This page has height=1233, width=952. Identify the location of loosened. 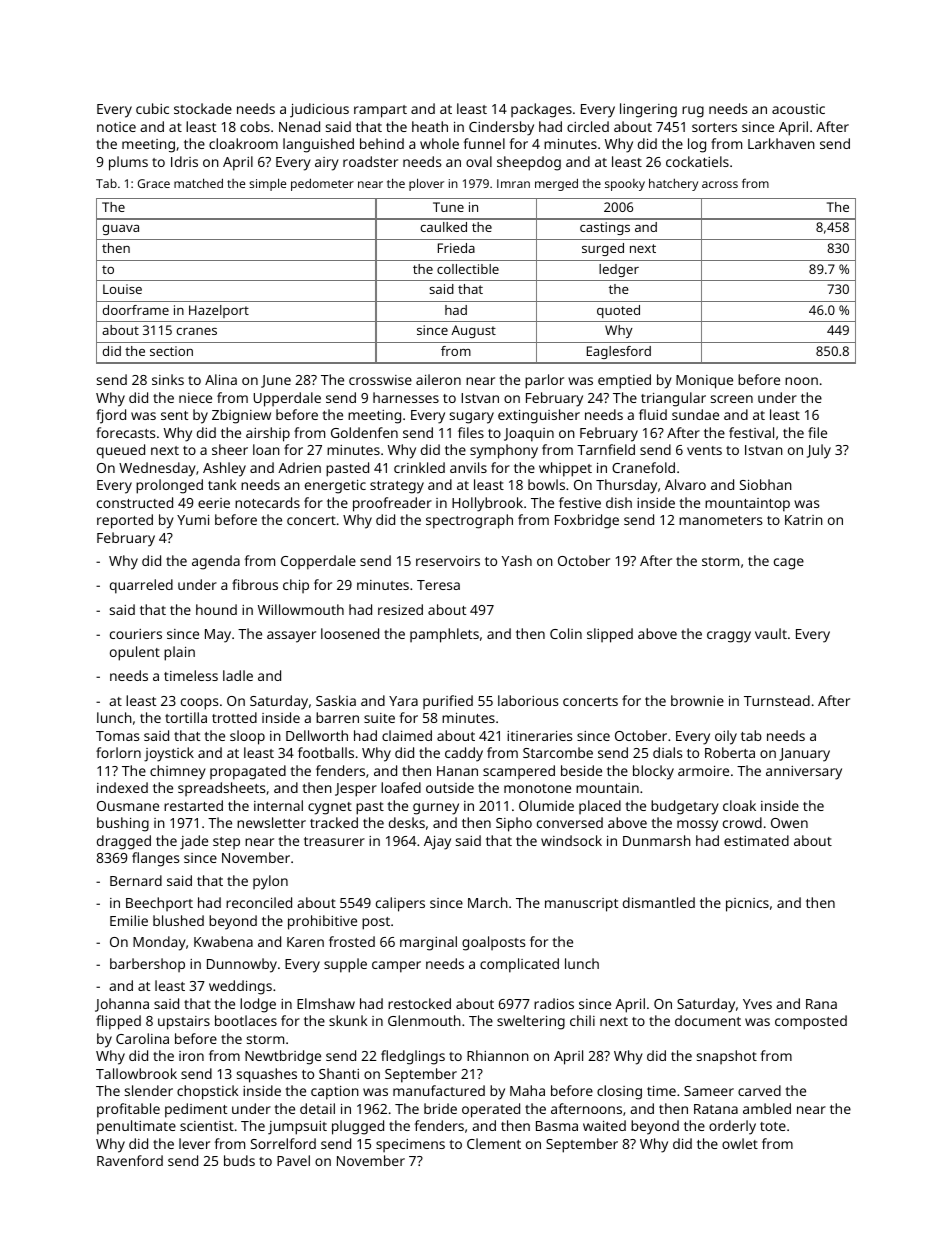
(350, 633).
